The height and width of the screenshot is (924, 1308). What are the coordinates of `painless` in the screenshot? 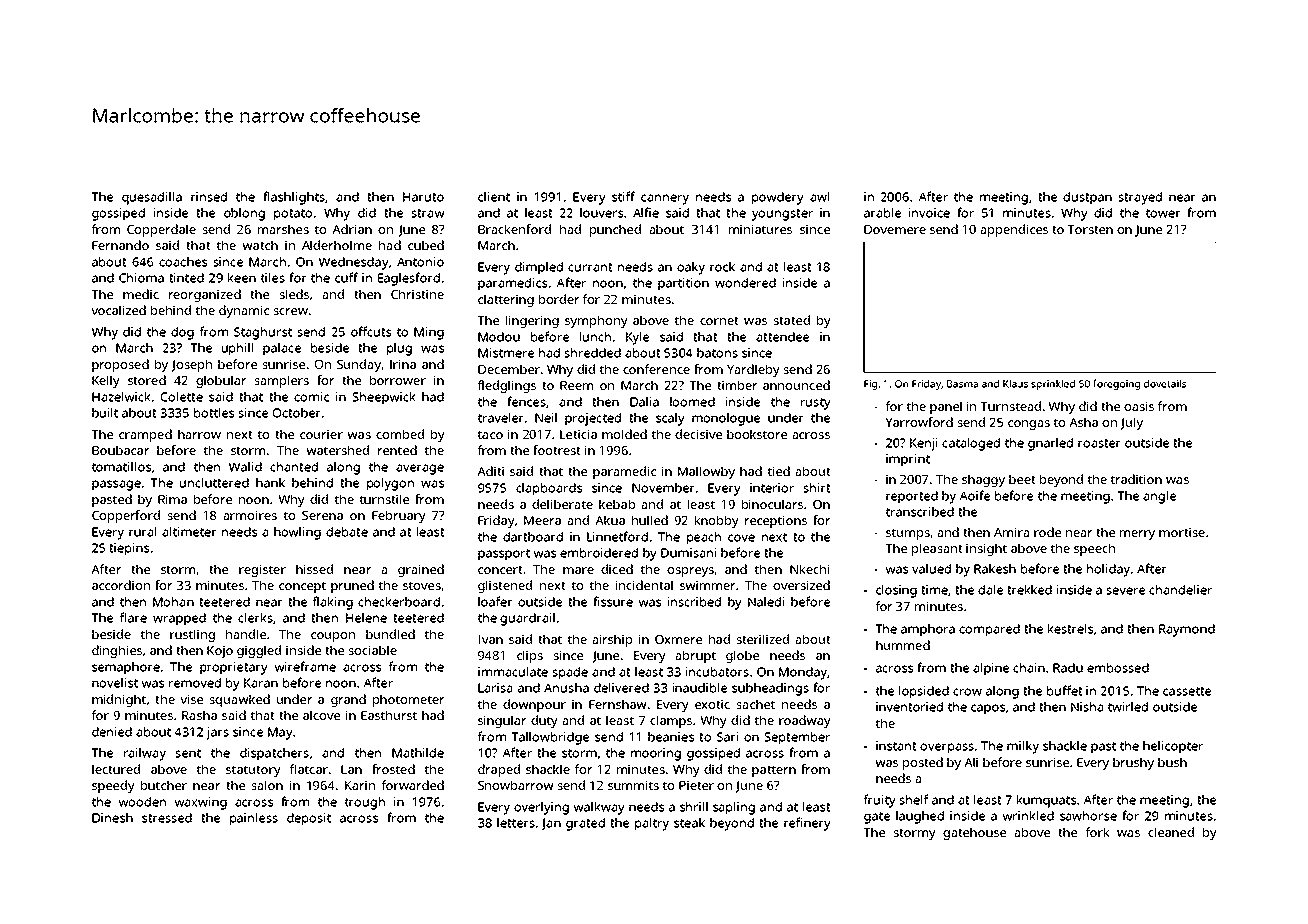 It's located at (254, 819).
